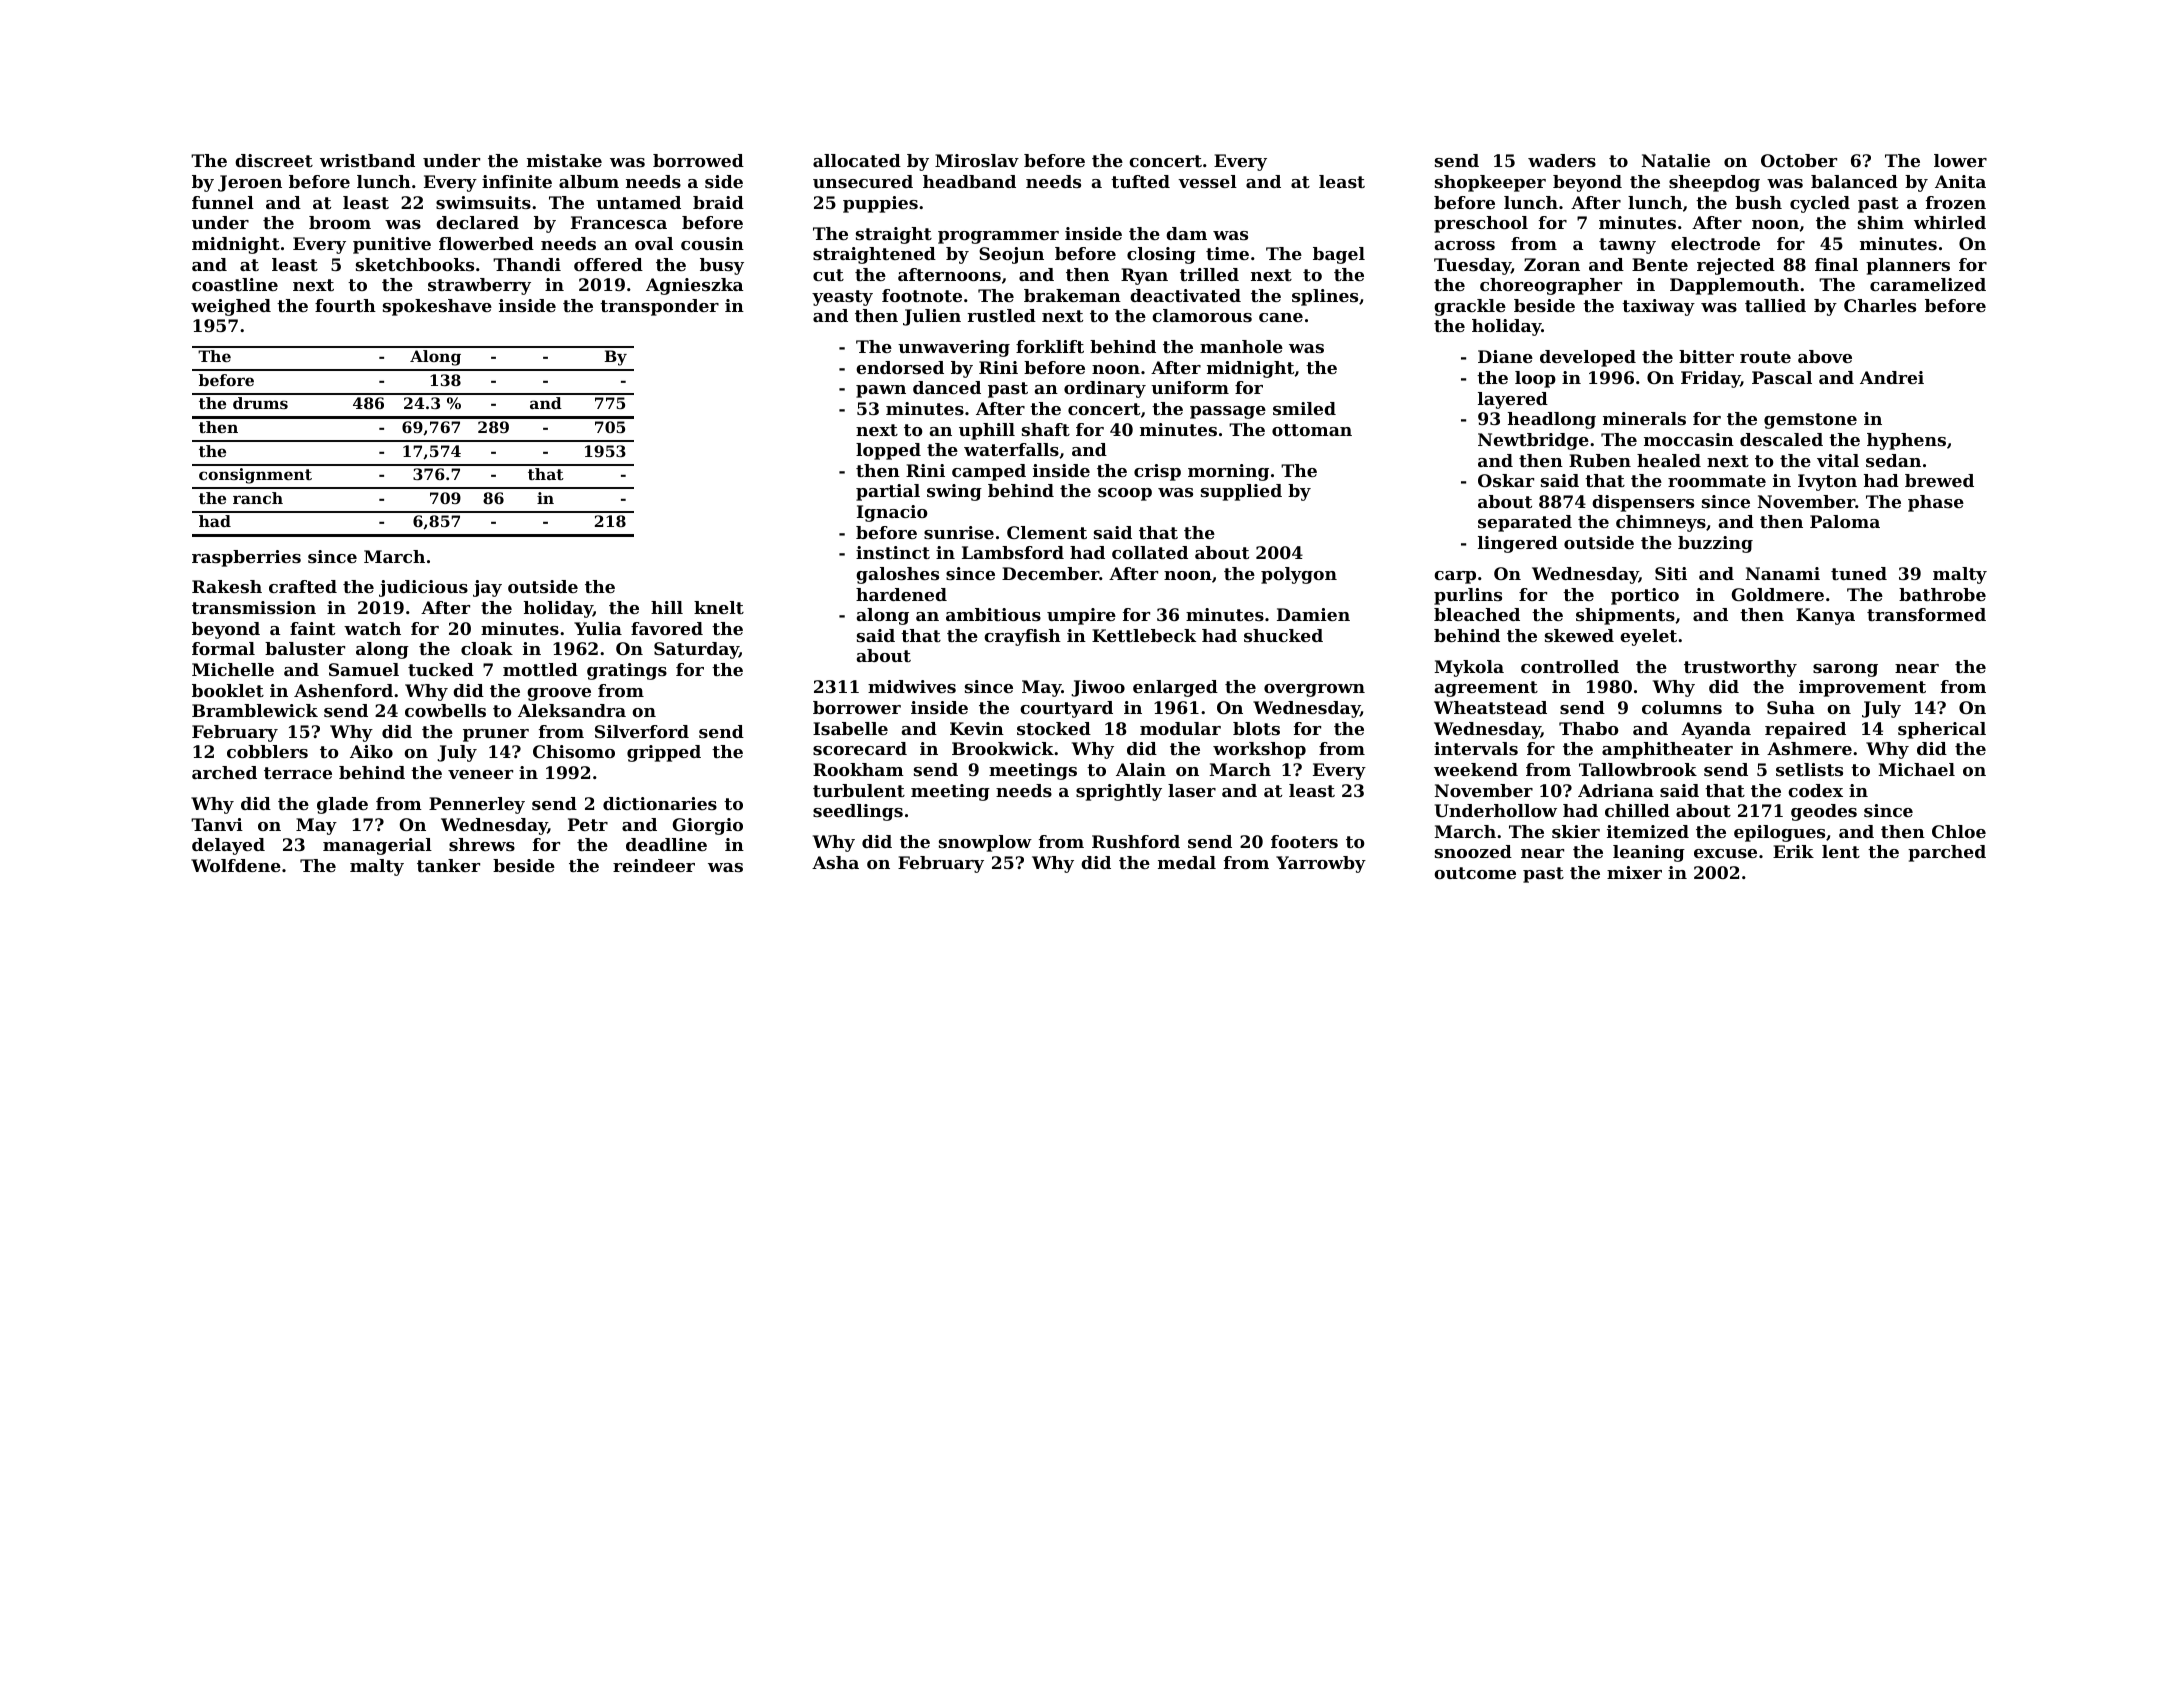 The width and height of the document is (2178, 1683). I want to click on discreet, so click(274, 160).
